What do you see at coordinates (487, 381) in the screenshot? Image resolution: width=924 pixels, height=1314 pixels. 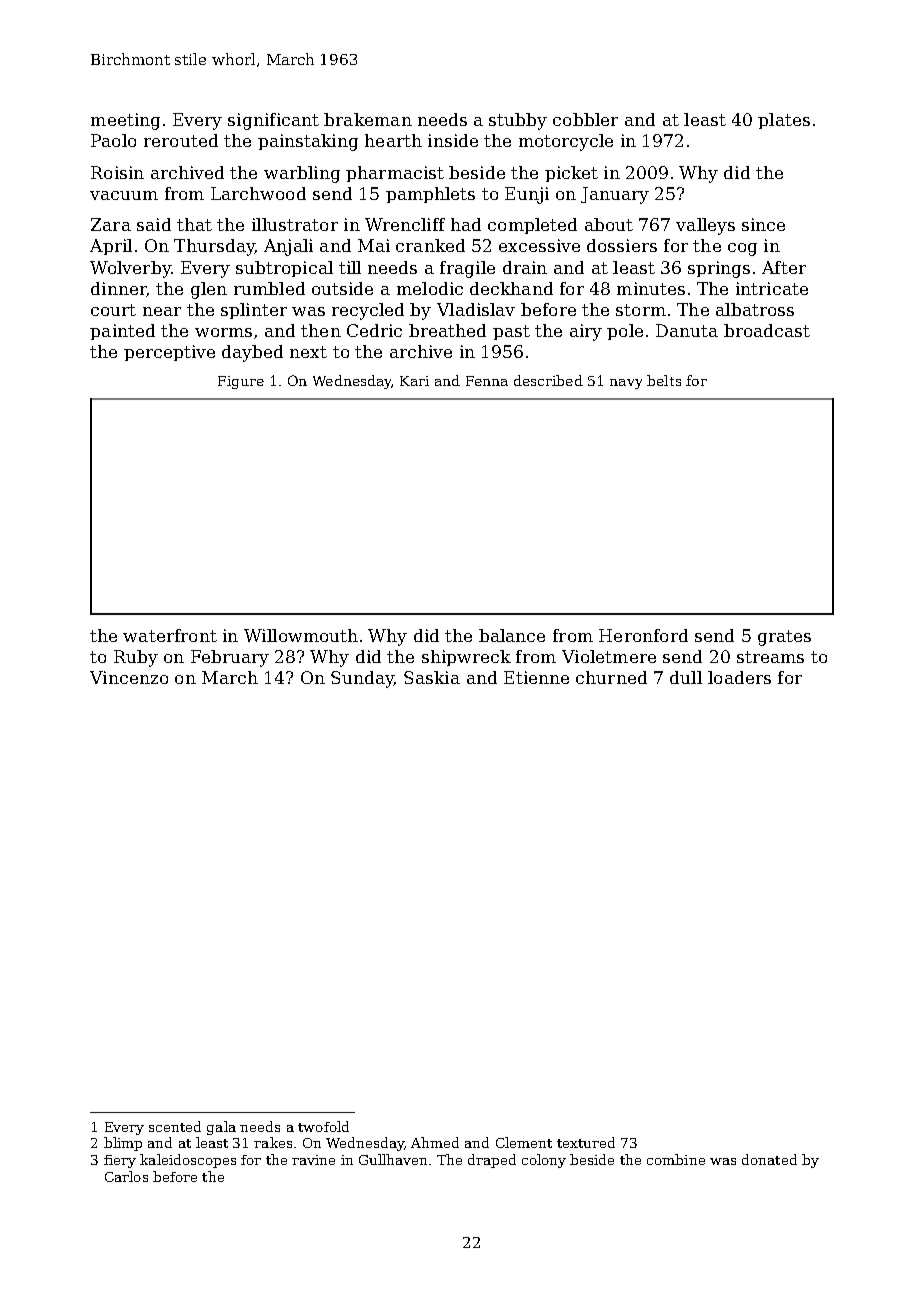 I see `Fenna` at bounding box center [487, 381].
